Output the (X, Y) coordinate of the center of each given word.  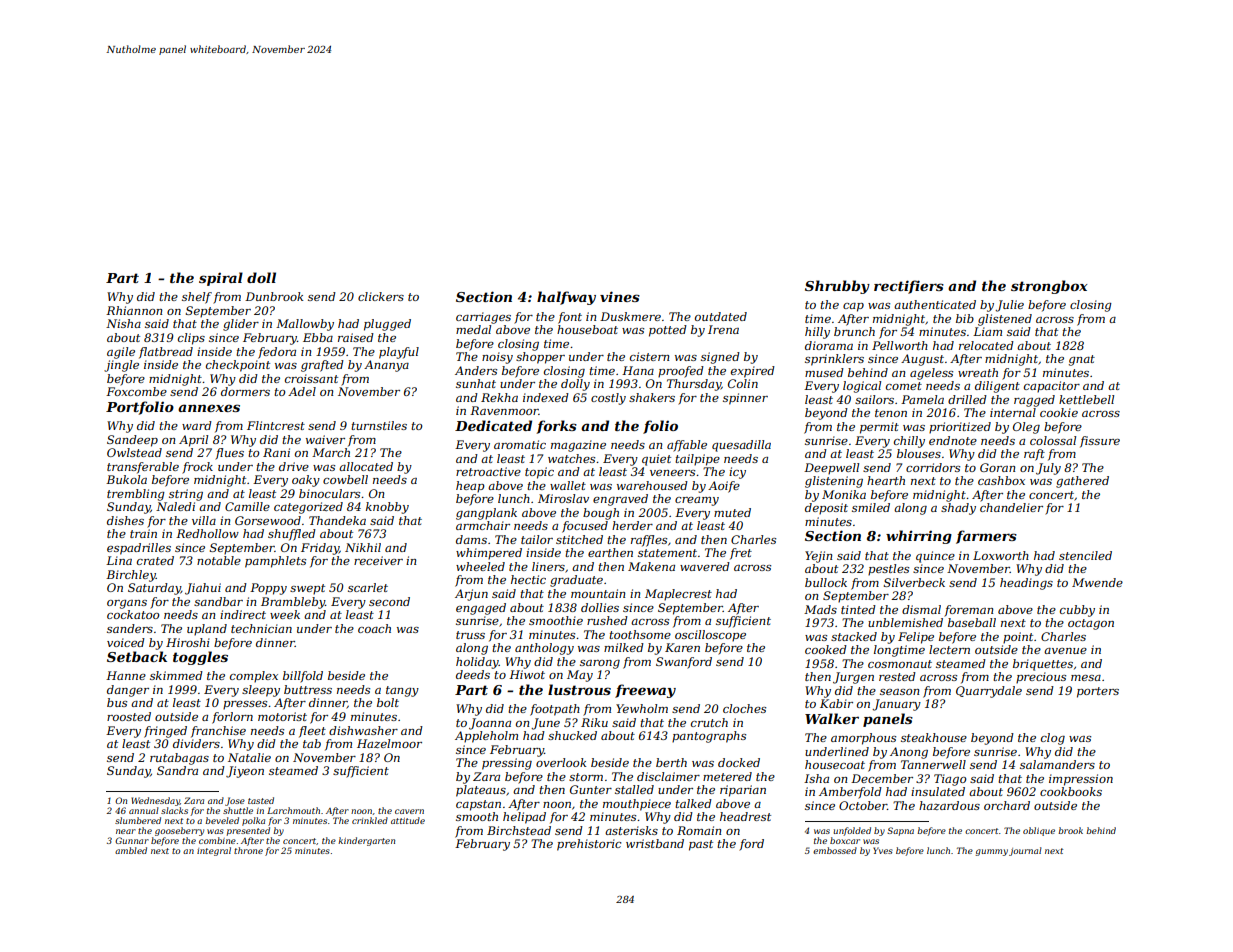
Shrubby (837, 287)
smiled (871, 507)
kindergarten (366, 841)
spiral (221, 279)
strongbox (1049, 287)
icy (737, 473)
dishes (125, 520)
